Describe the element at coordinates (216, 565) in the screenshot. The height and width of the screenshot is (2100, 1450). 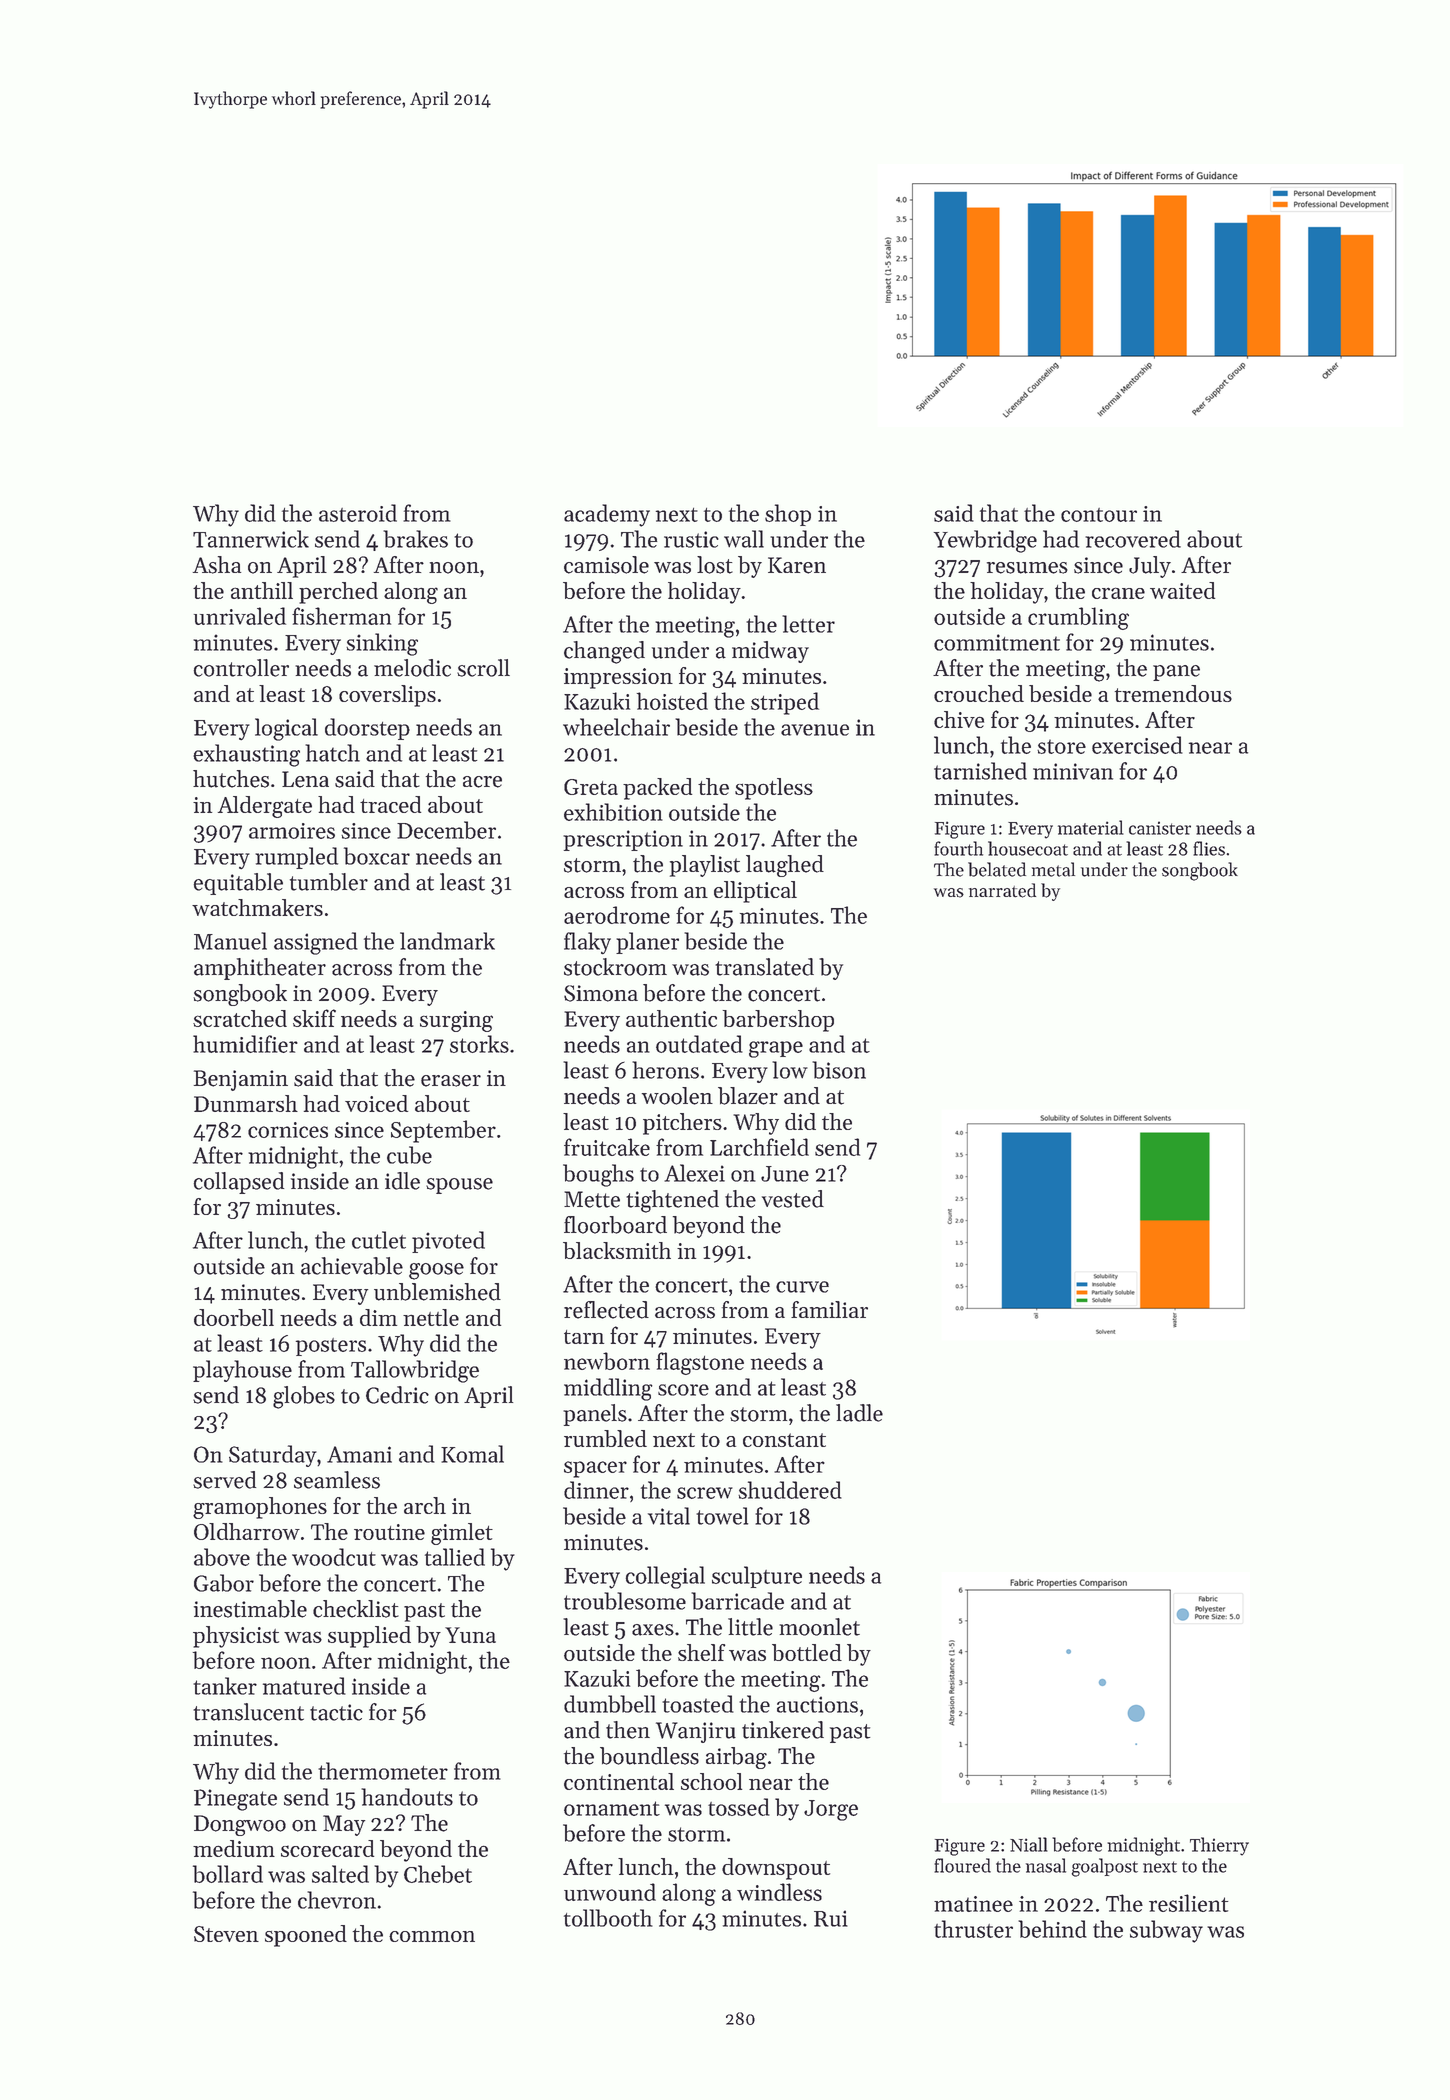
I see `Asha` at that location.
